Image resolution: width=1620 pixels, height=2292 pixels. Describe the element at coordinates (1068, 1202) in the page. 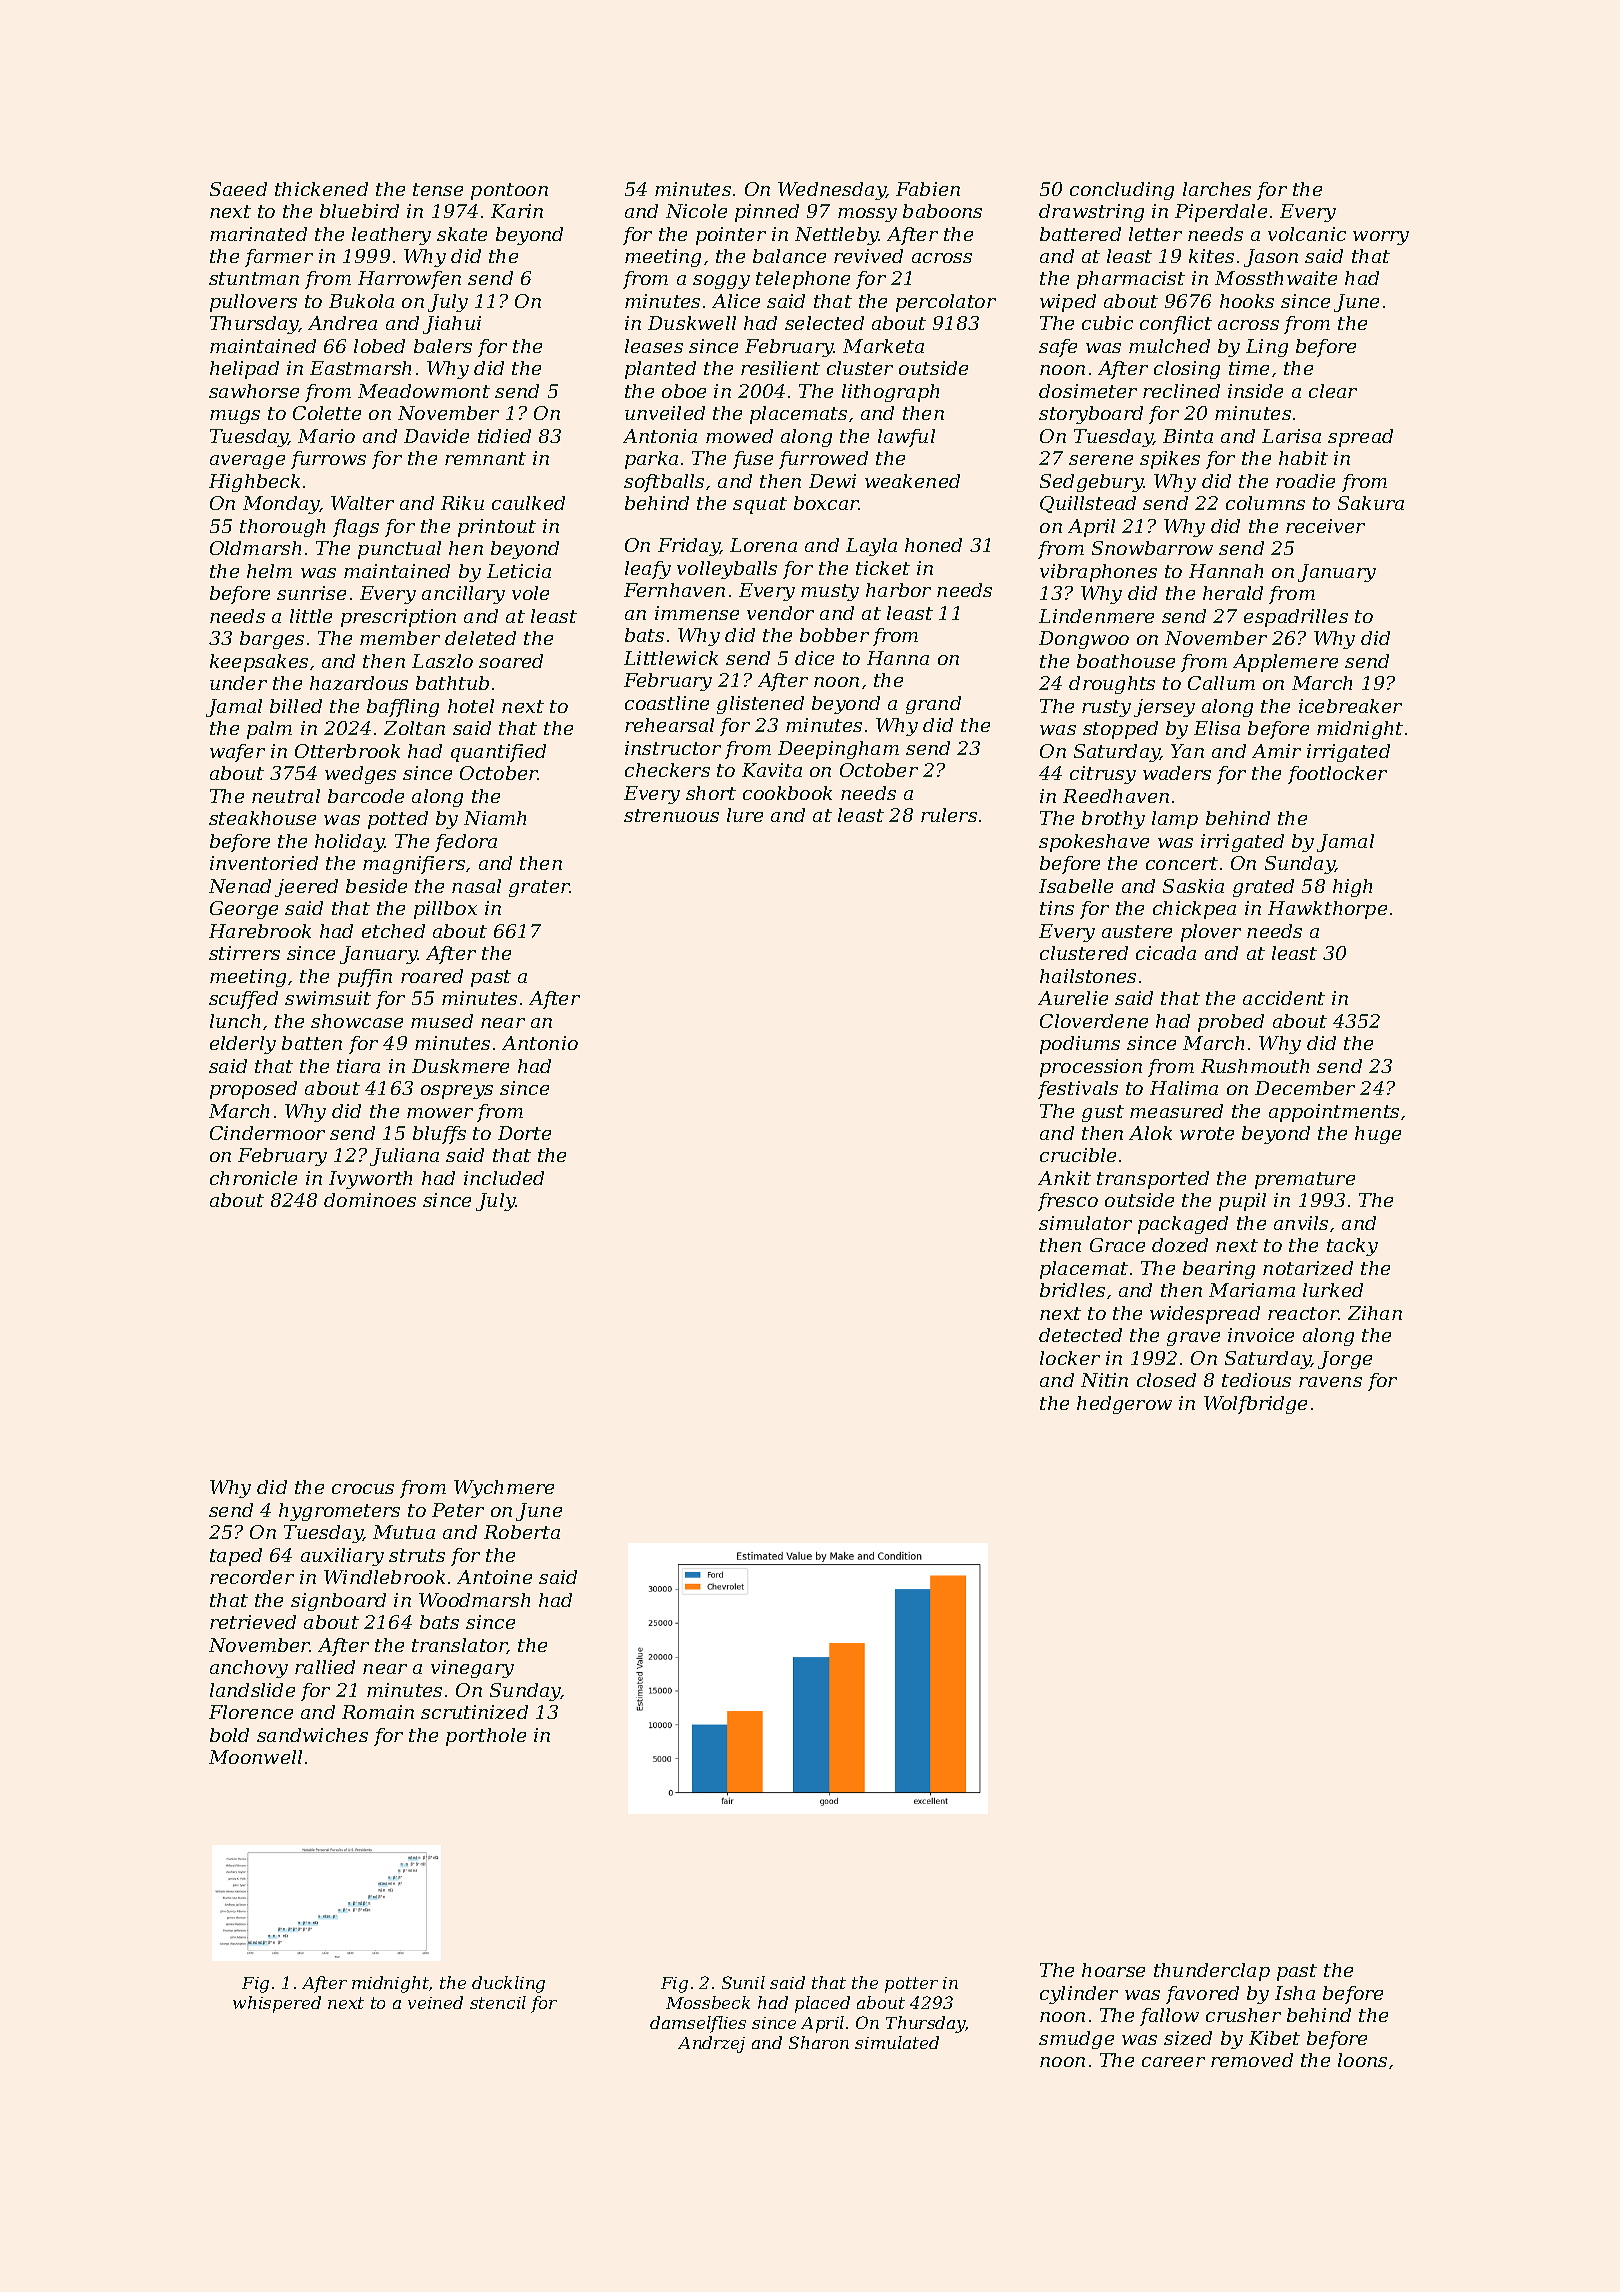

I see `fresco` at that location.
